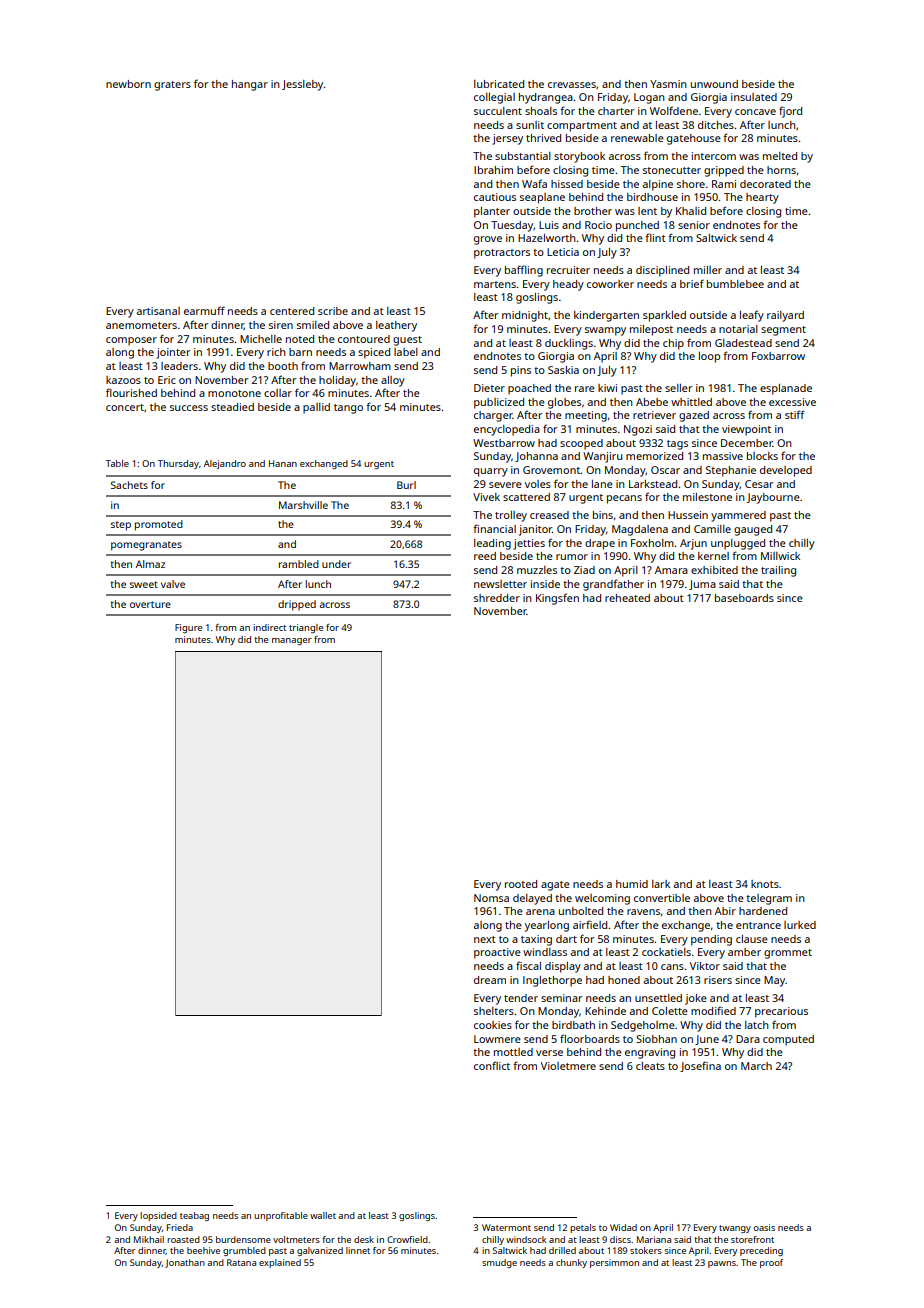  What do you see at coordinates (792, 402) in the screenshot?
I see `excessive` at bounding box center [792, 402].
